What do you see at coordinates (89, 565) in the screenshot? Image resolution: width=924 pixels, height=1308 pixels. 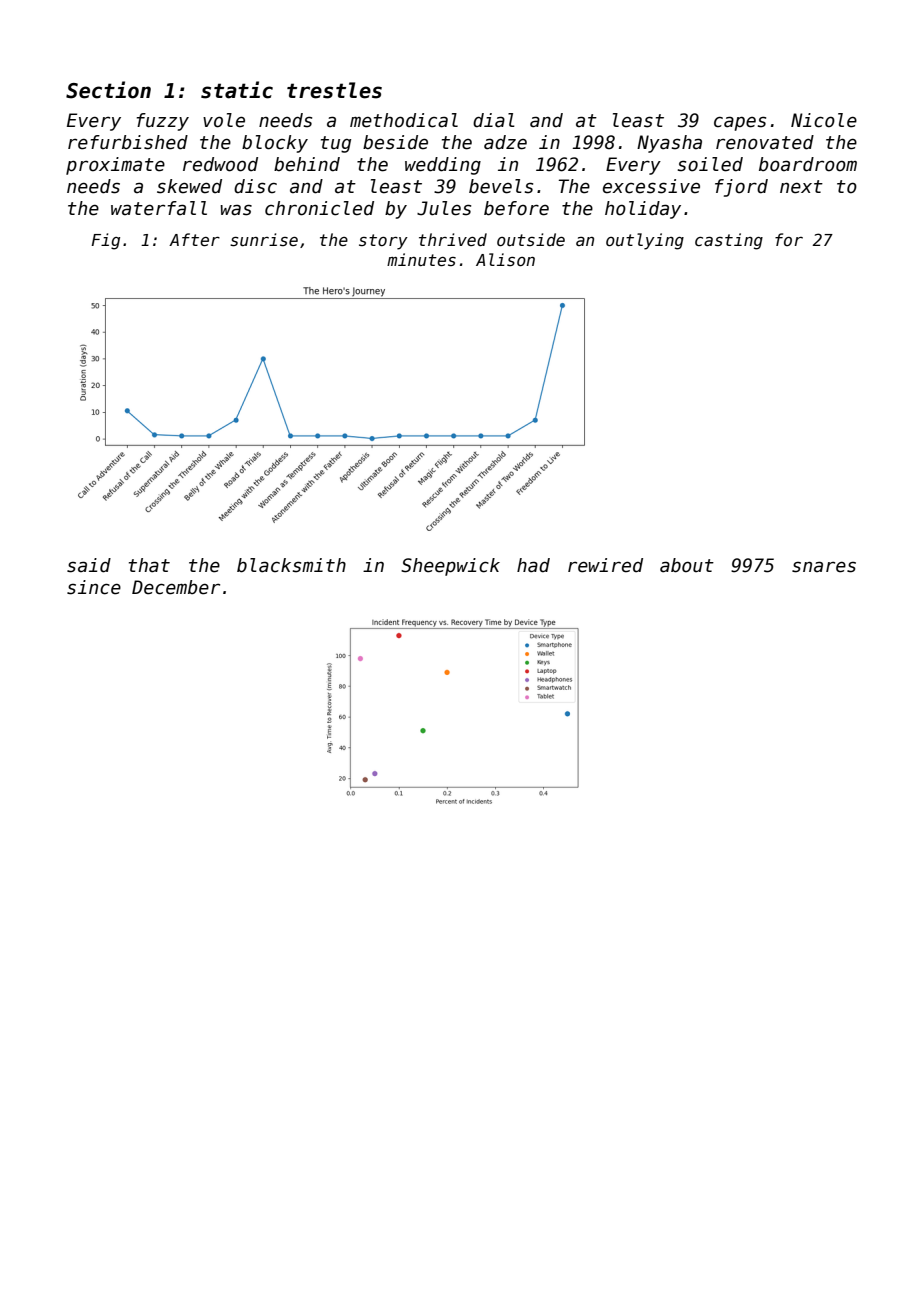 I see `said` at bounding box center [89, 565].
